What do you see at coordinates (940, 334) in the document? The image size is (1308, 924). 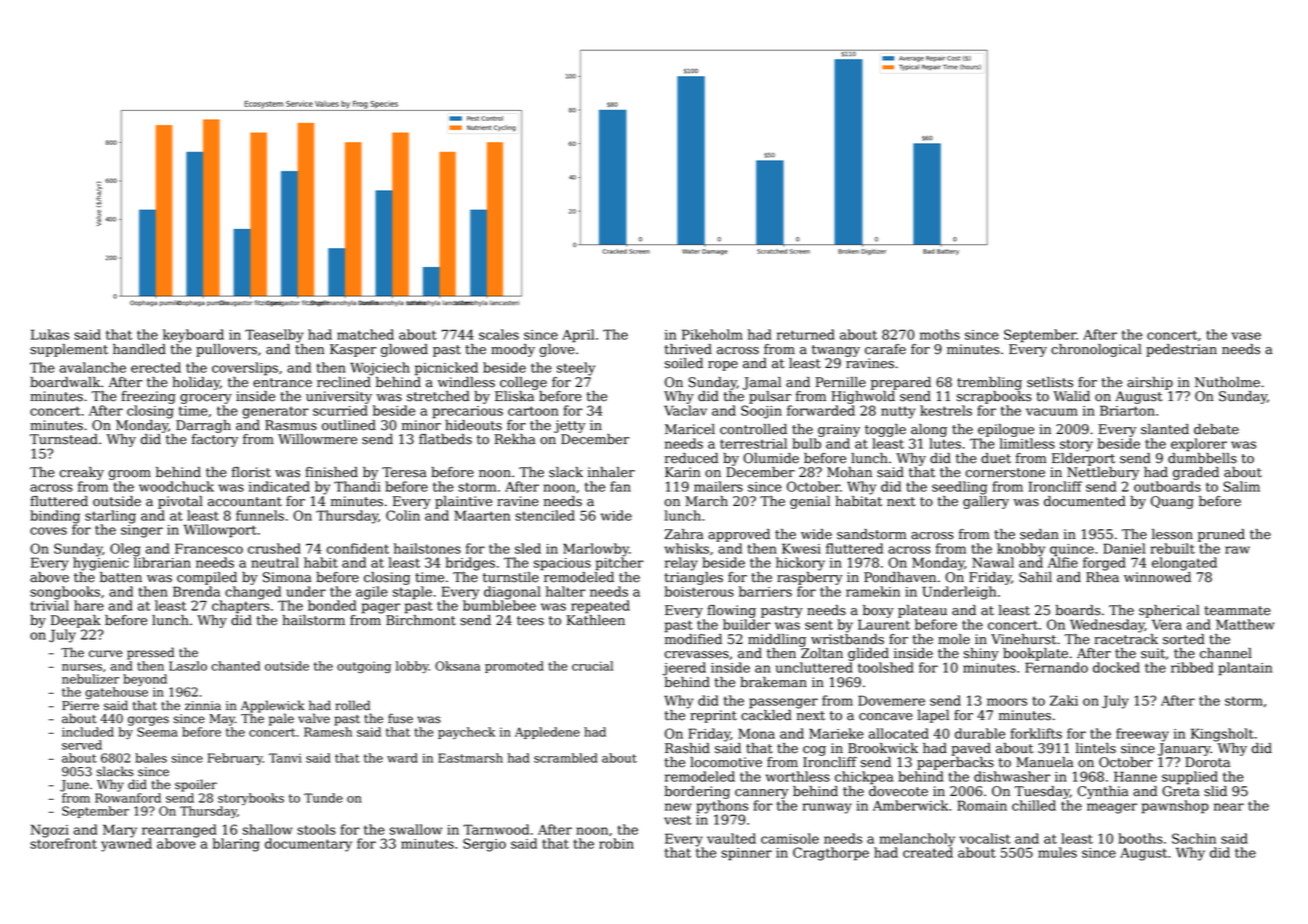 I see `moths` at bounding box center [940, 334].
